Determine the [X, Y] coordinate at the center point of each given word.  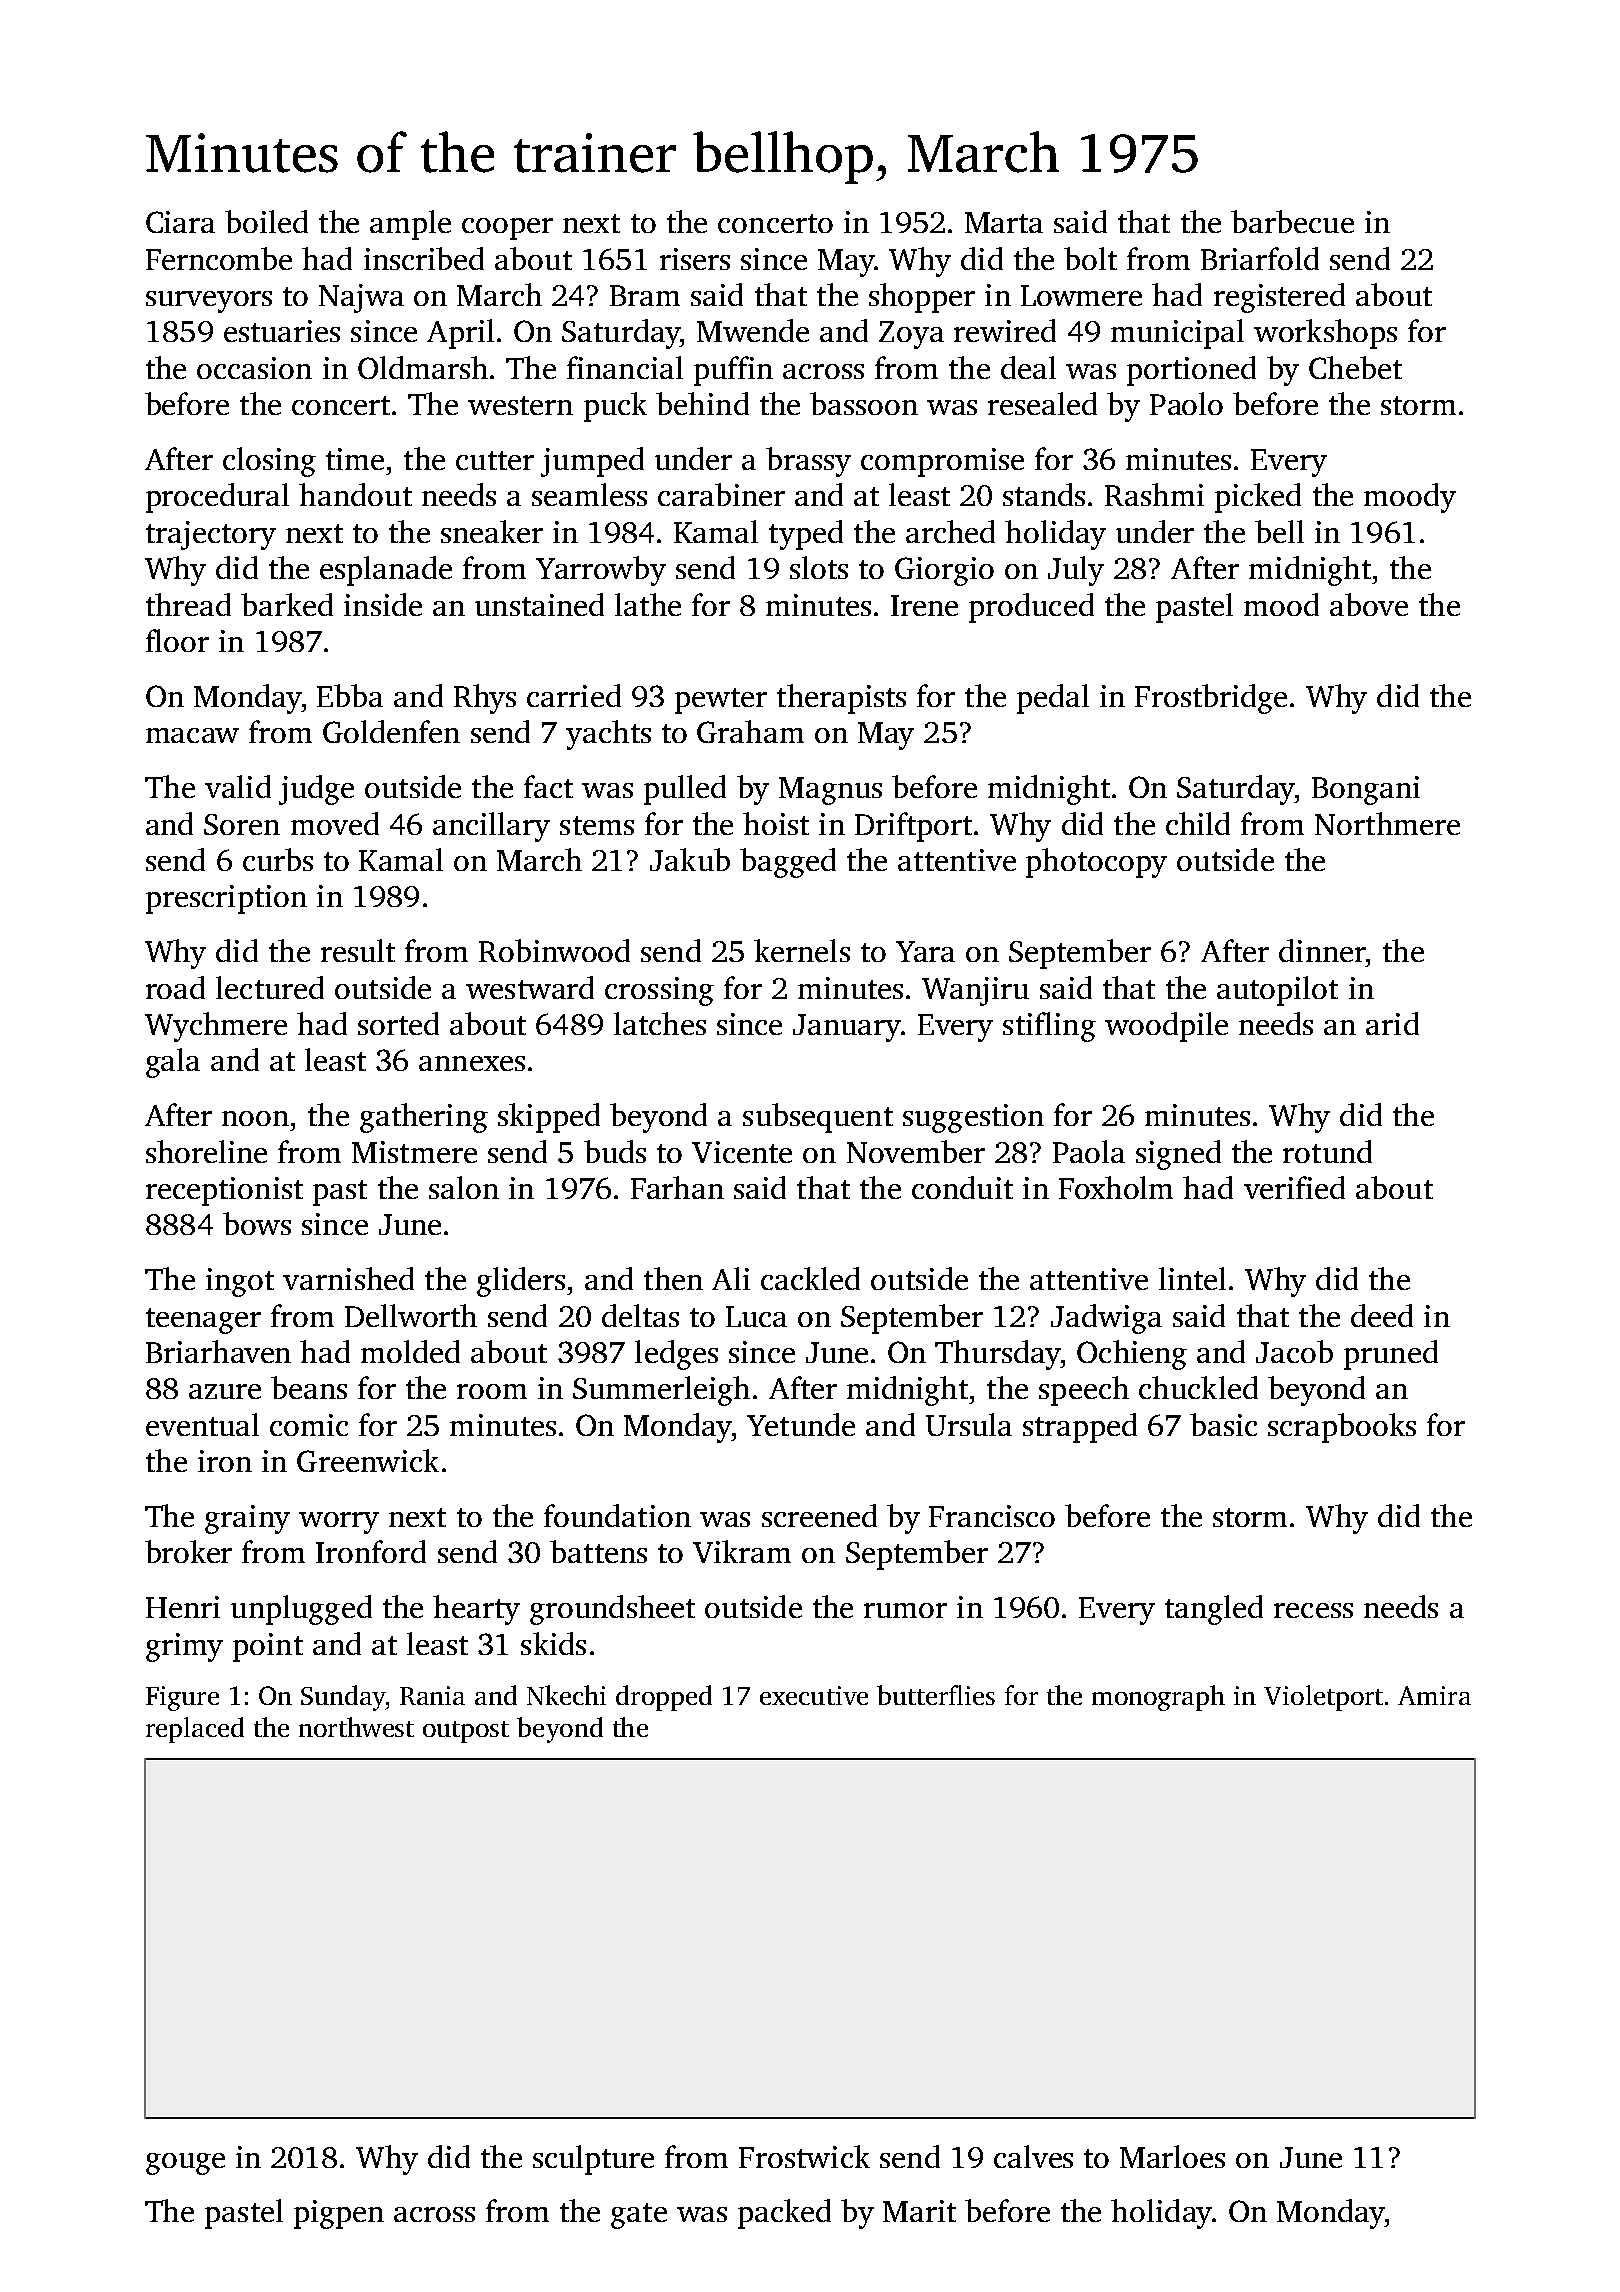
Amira [1434, 1695]
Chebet [1355, 367]
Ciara [180, 222]
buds [615, 1151]
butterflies [936, 1695]
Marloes [1172, 2156]
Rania [432, 1695]
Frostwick [804, 2156]
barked [287, 604]
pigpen [339, 2214]
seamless [589, 494]
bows [257, 1223]
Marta [1004, 222]
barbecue [1292, 221]
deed [1382, 1315]
